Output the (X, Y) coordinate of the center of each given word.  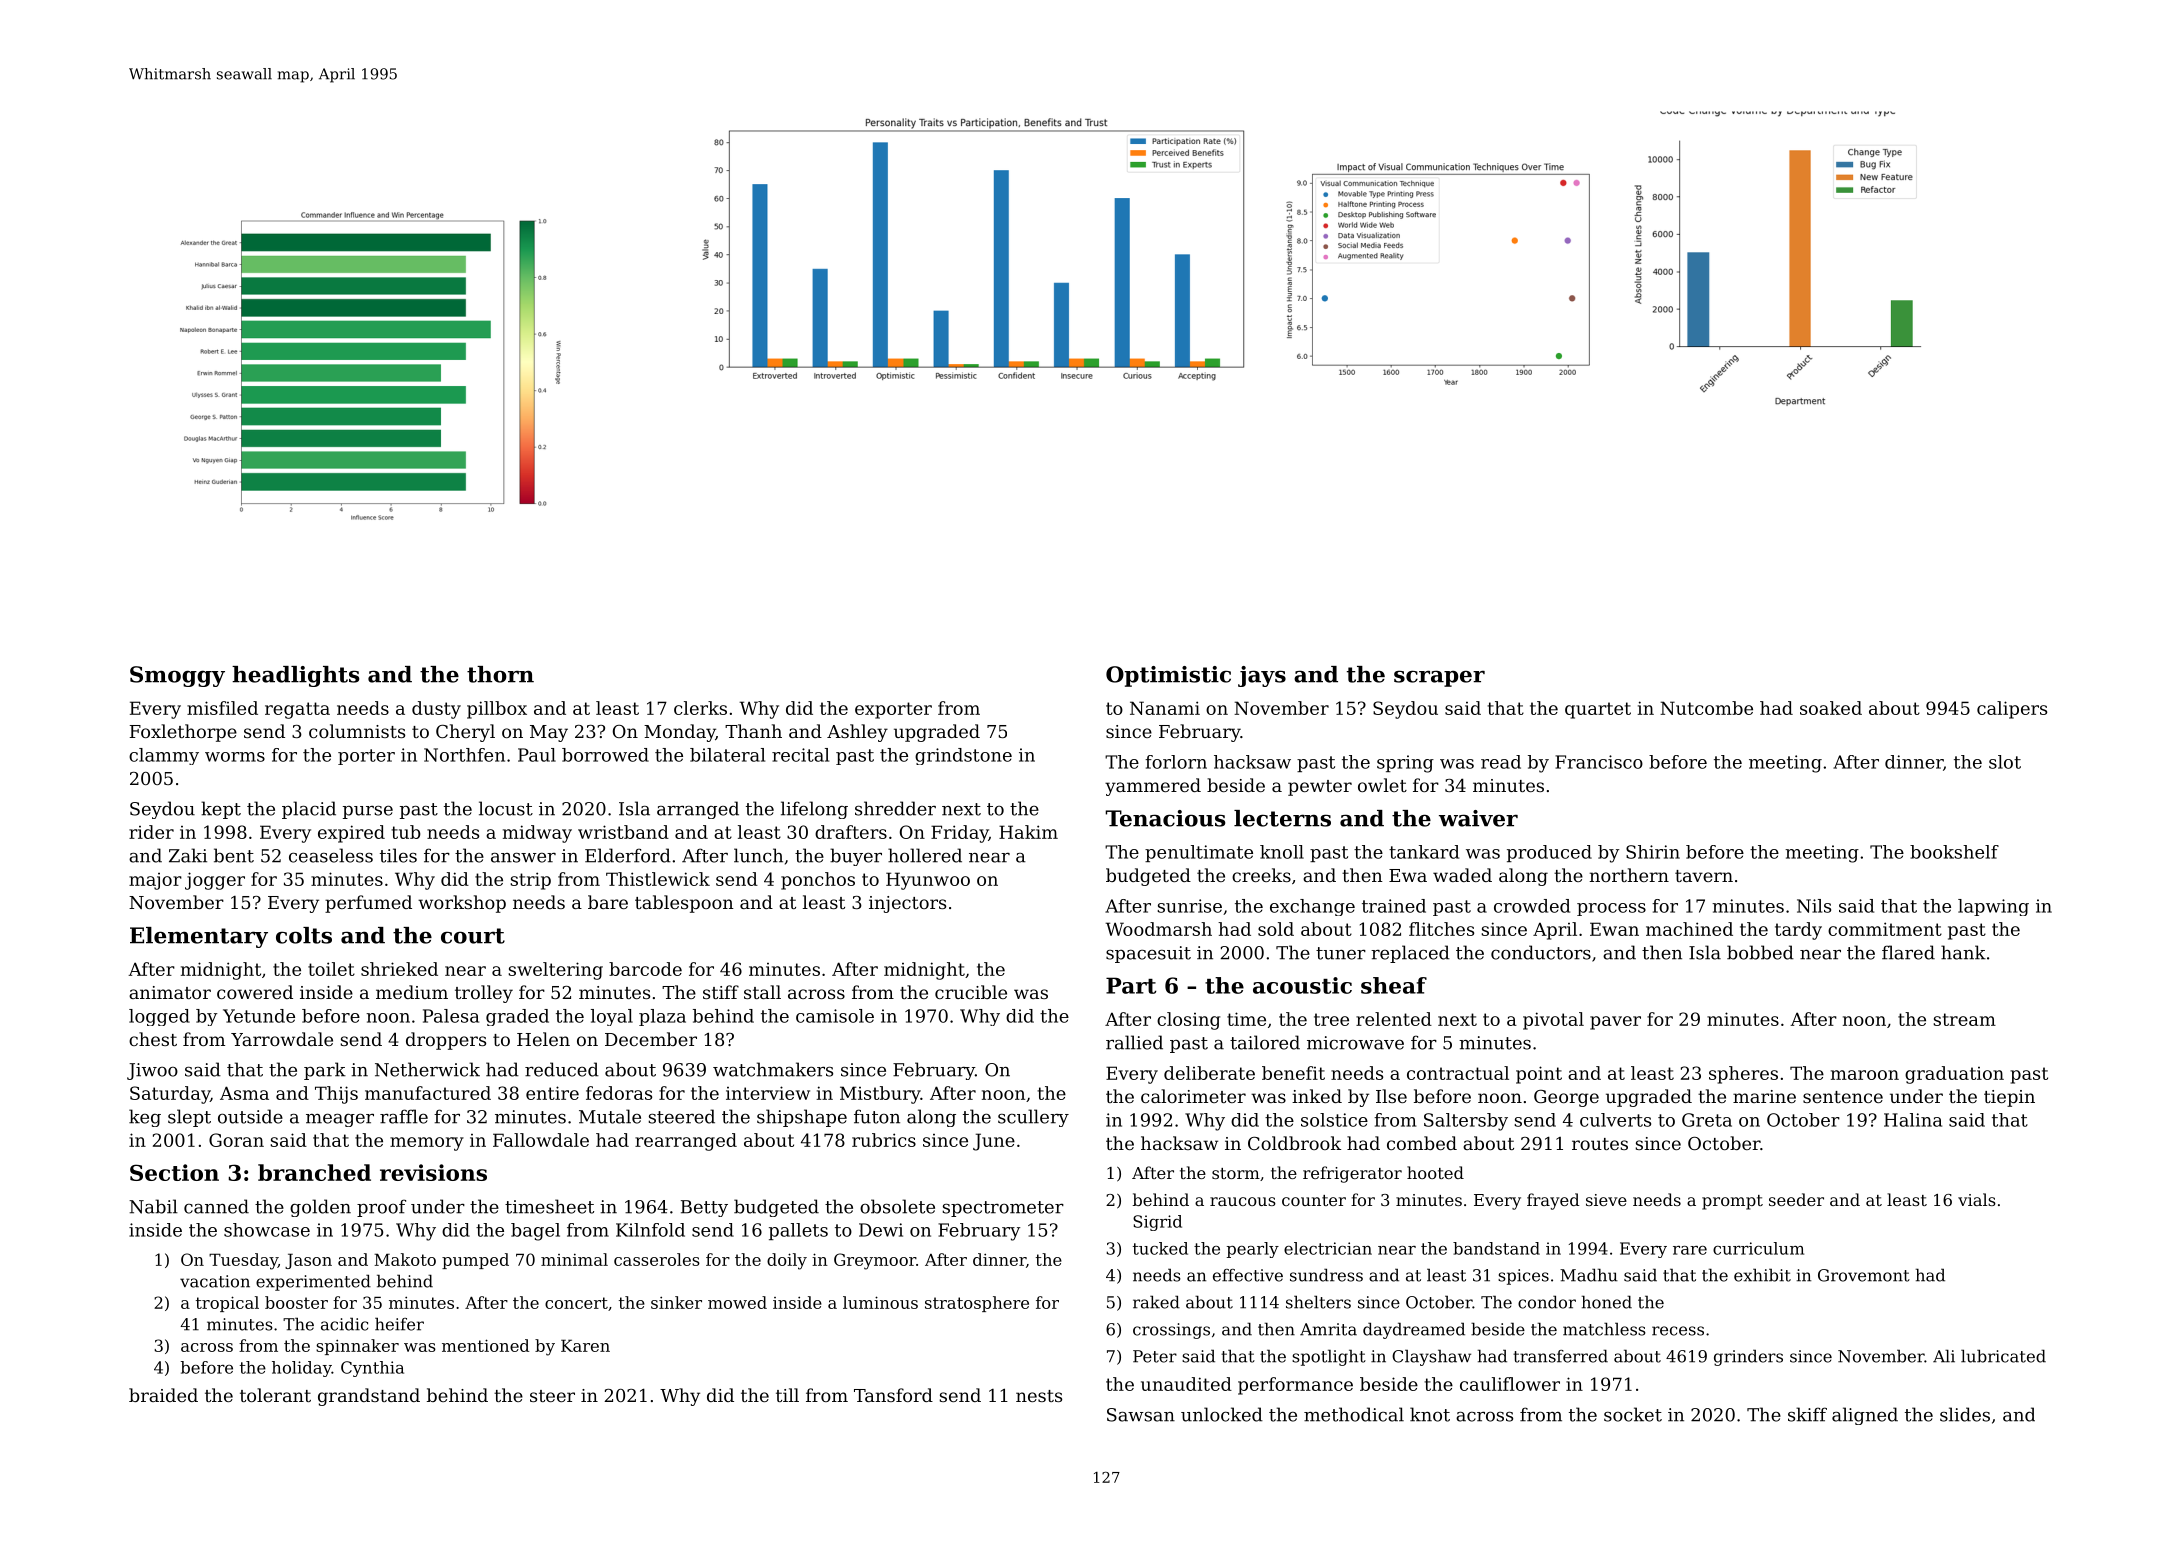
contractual (1458, 1073)
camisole (835, 1016)
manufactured (428, 1093)
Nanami (1165, 708)
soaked (1831, 708)
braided (163, 1395)
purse (368, 812)
